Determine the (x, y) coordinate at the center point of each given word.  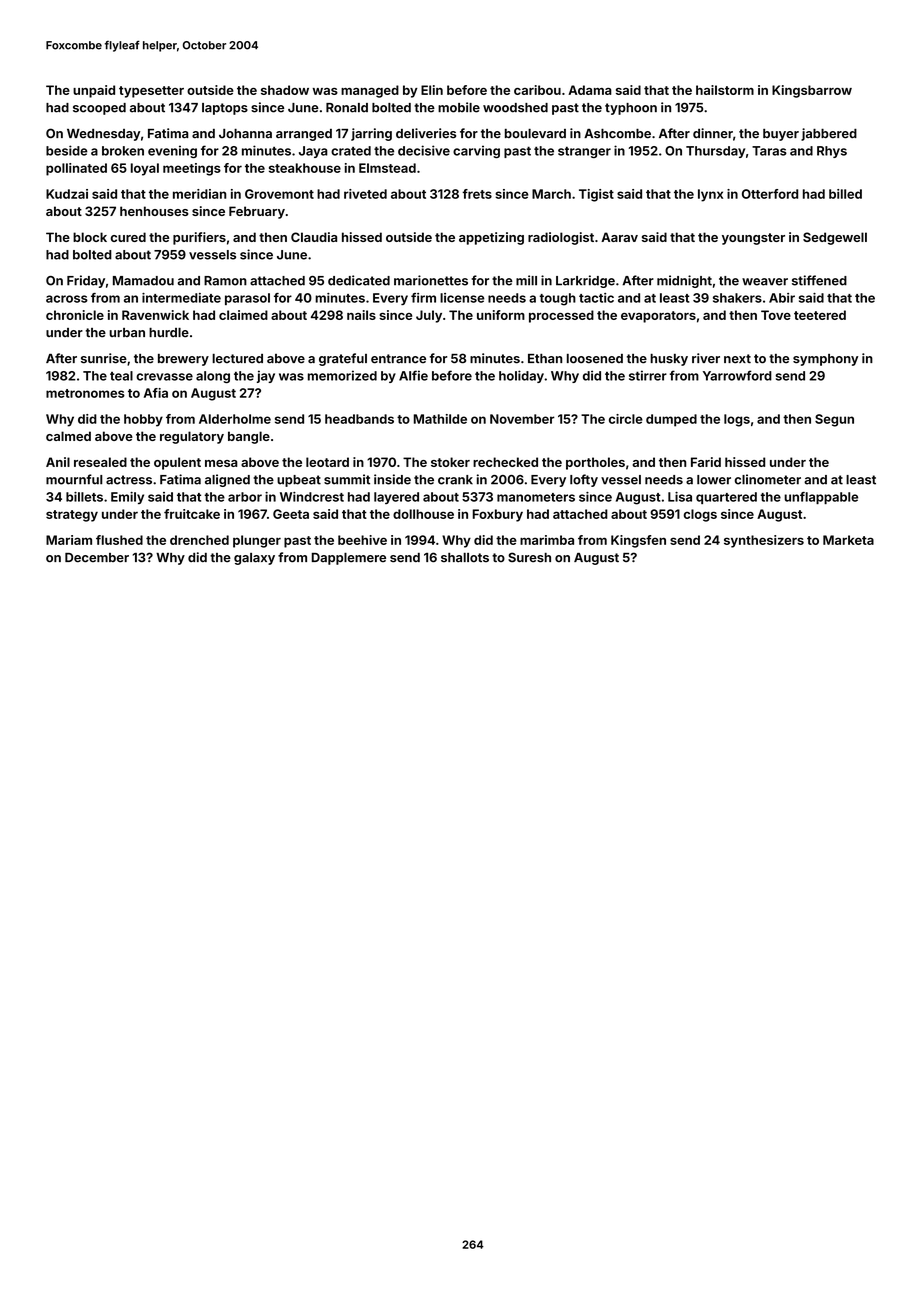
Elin (432, 90)
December (97, 558)
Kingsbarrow (812, 91)
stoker (450, 462)
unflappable (821, 498)
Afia (156, 393)
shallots (465, 558)
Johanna (245, 134)
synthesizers (764, 541)
